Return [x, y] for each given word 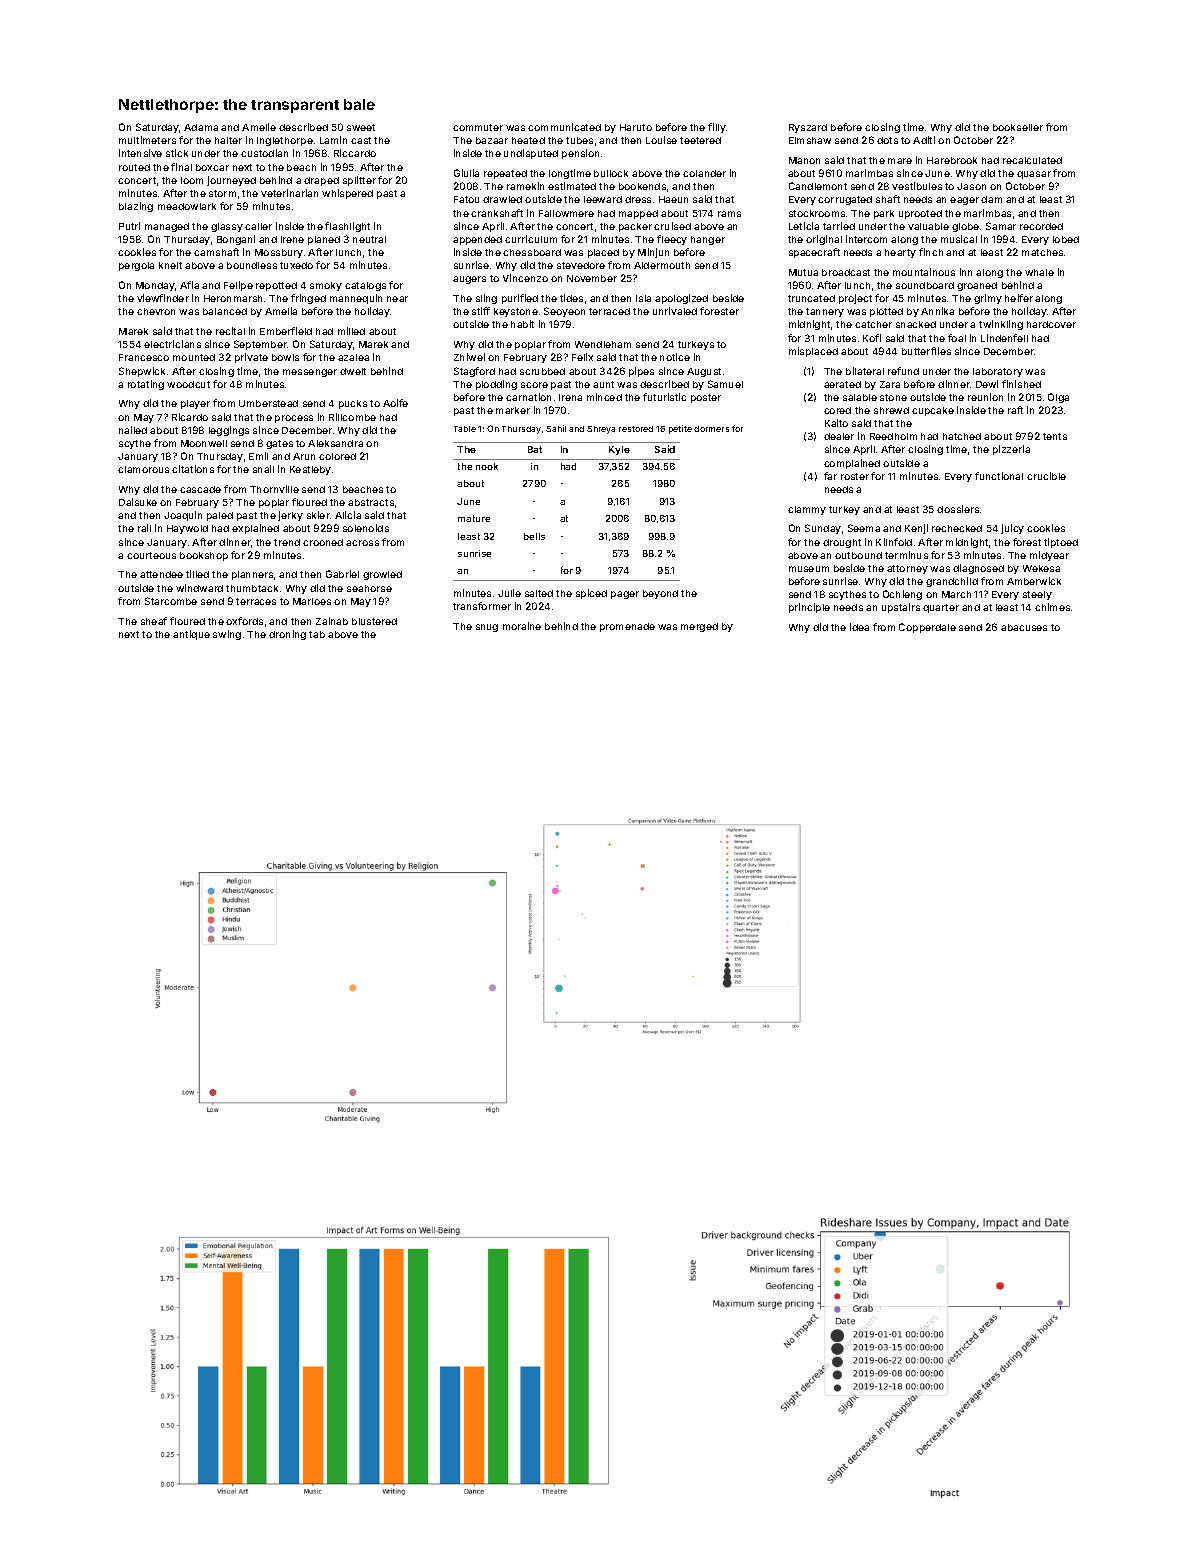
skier [318, 515]
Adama [201, 127]
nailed [133, 430]
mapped [638, 214]
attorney [907, 569]
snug [487, 628]
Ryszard [808, 128]
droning [287, 635]
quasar [1034, 175]
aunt [603, 384]
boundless [252, 265]
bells [534, 536]
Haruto [636, 127]
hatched [962, 436]
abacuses [1024, 627]
